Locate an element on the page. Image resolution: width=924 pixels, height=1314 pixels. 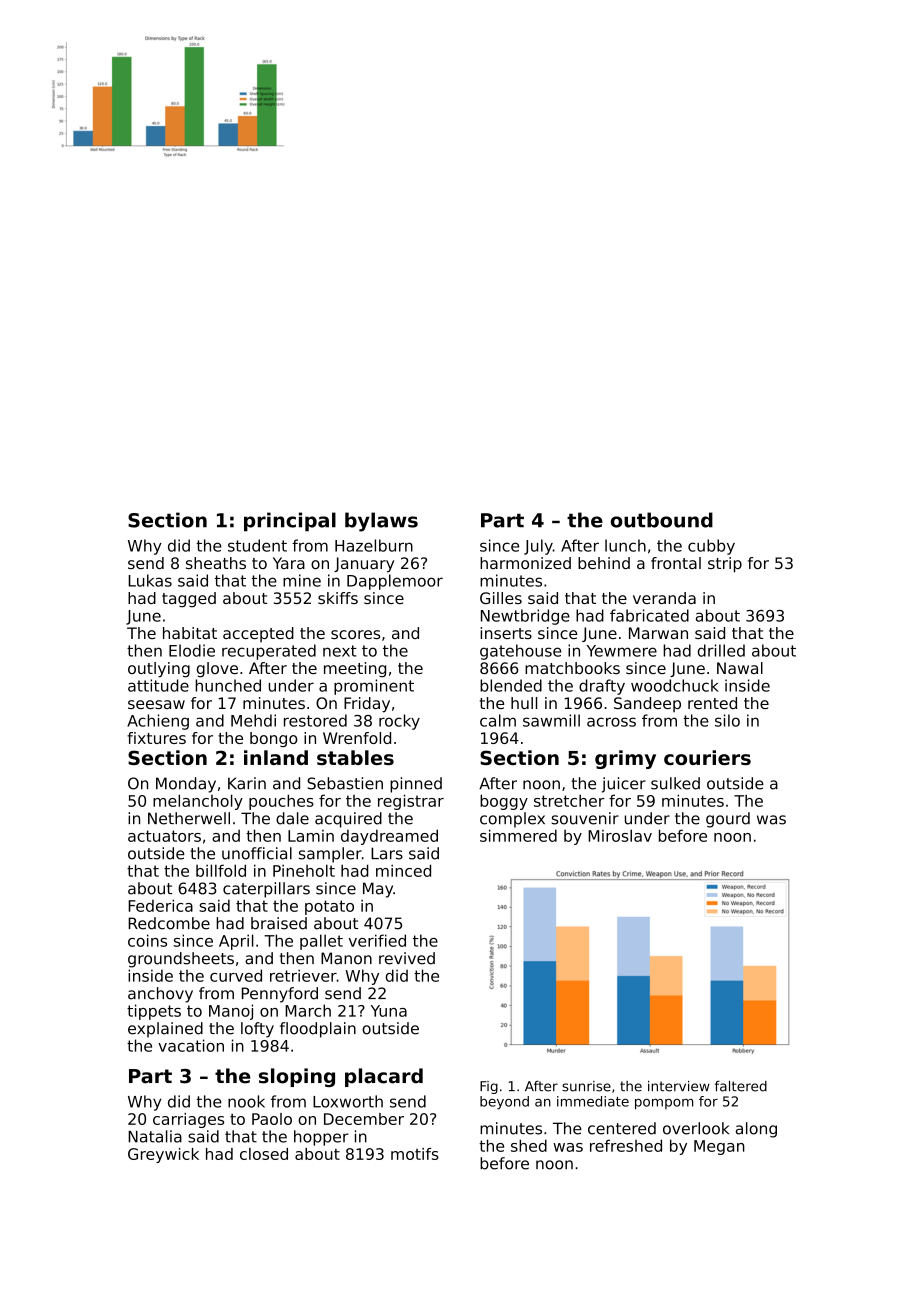
outbound is located at coordinates (662, 520).
